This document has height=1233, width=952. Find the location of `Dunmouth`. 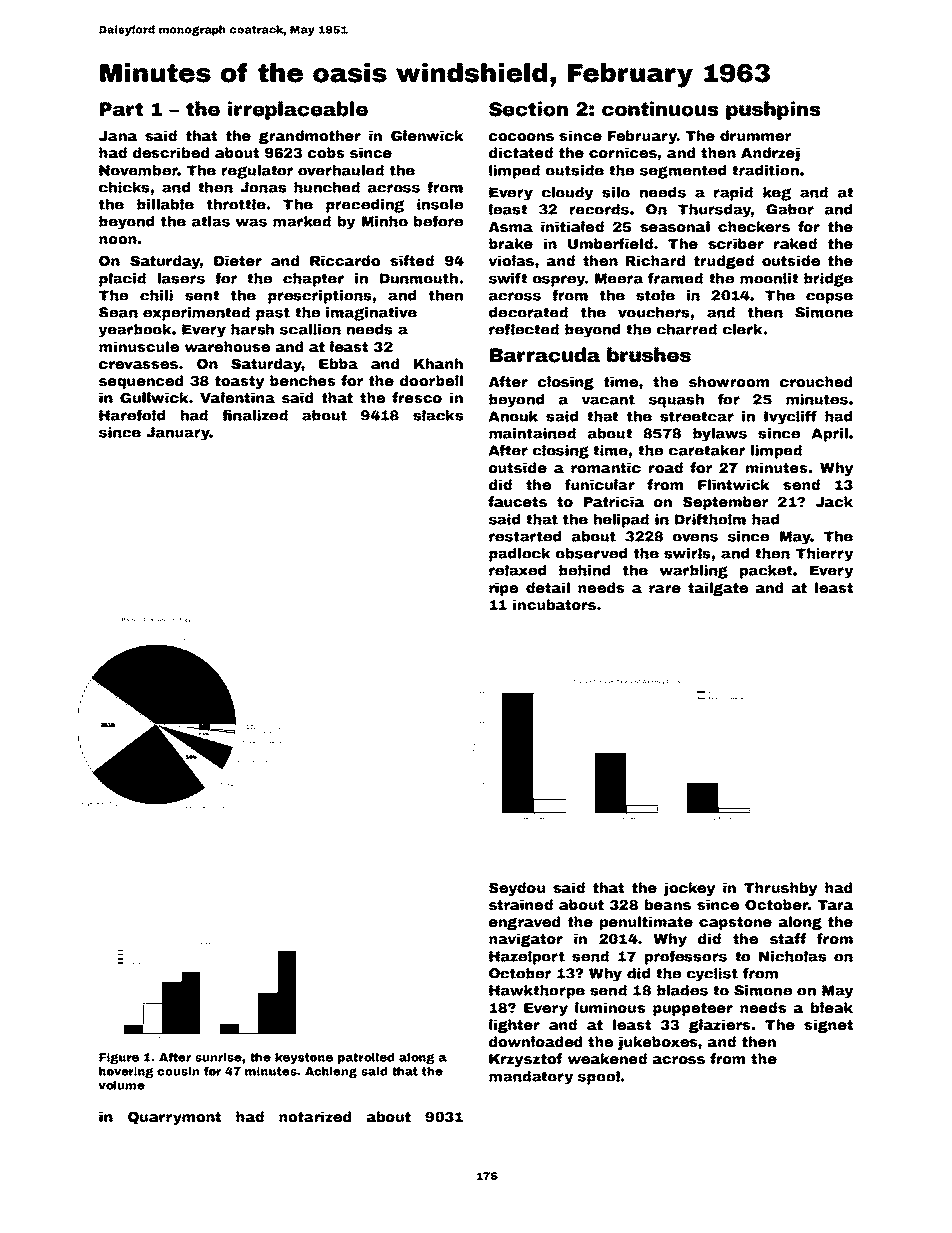

Dunmouth is located at coordinates (419, 278).
